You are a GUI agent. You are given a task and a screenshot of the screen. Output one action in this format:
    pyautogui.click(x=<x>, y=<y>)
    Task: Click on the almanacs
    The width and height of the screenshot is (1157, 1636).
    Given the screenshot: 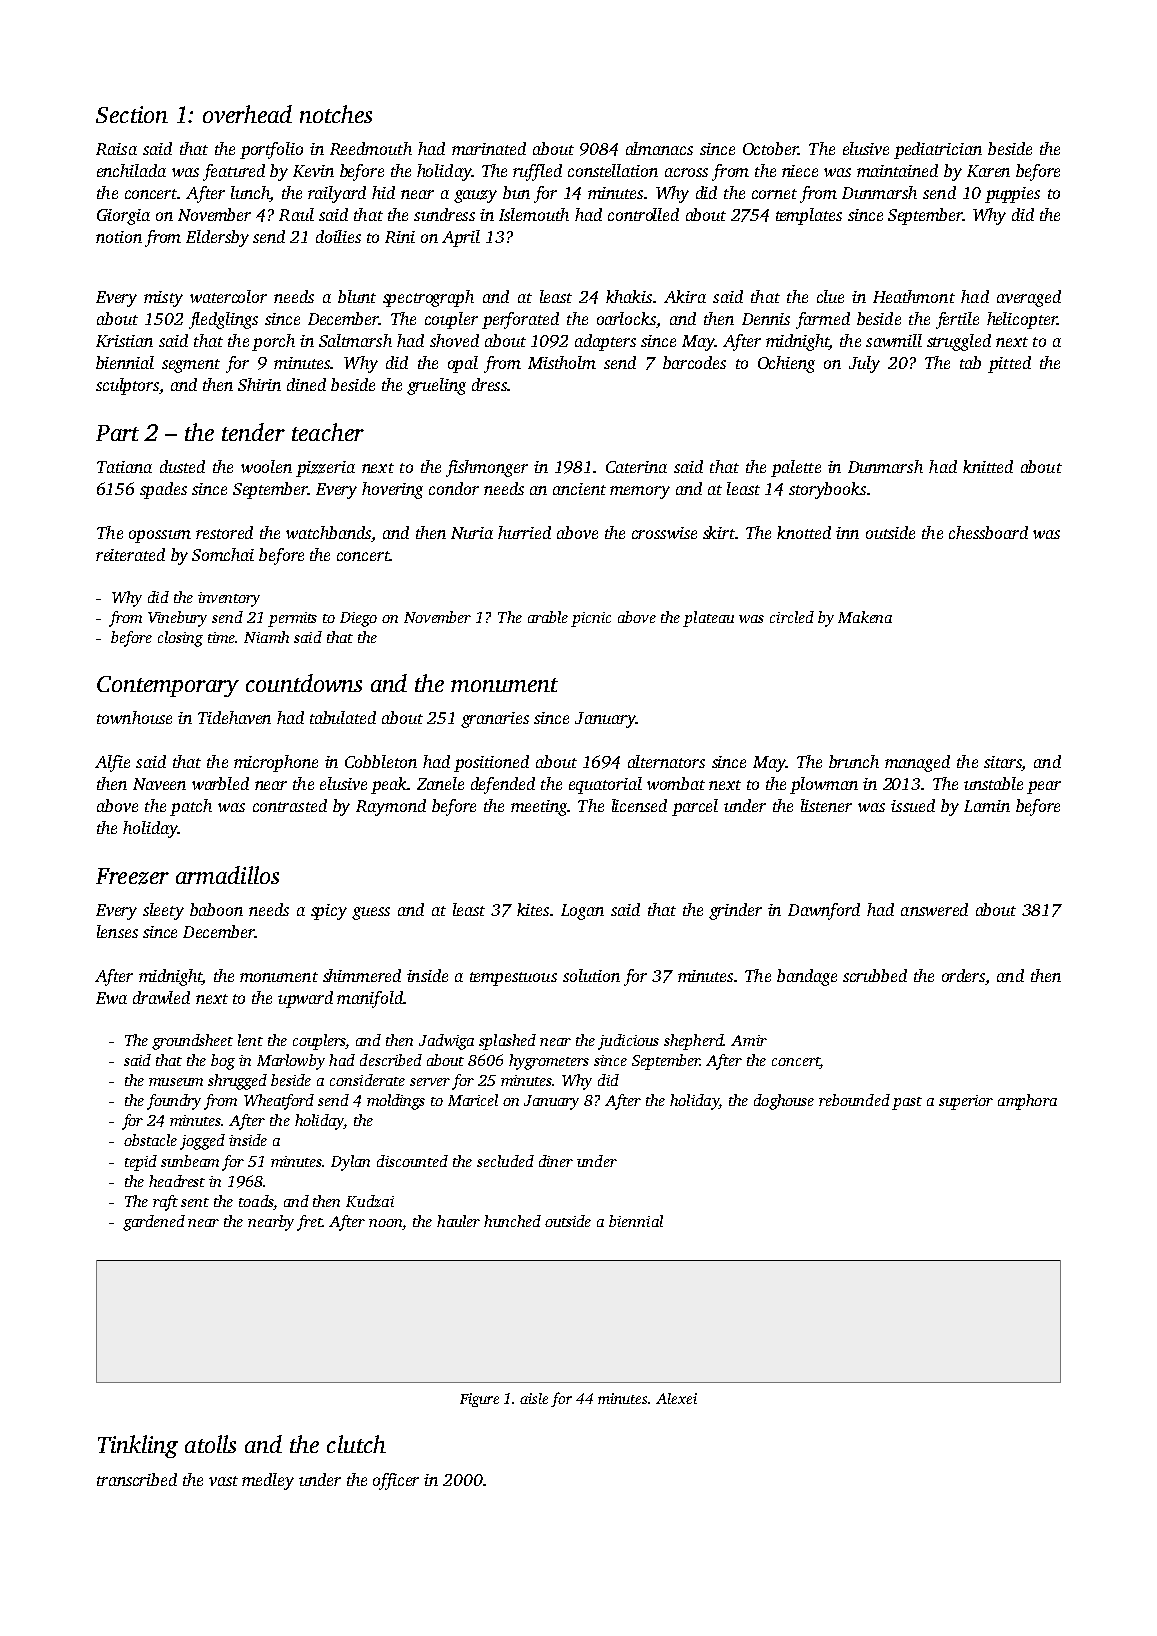 What is the action you would take?
    pyautogui.click(x=659, y=148)
